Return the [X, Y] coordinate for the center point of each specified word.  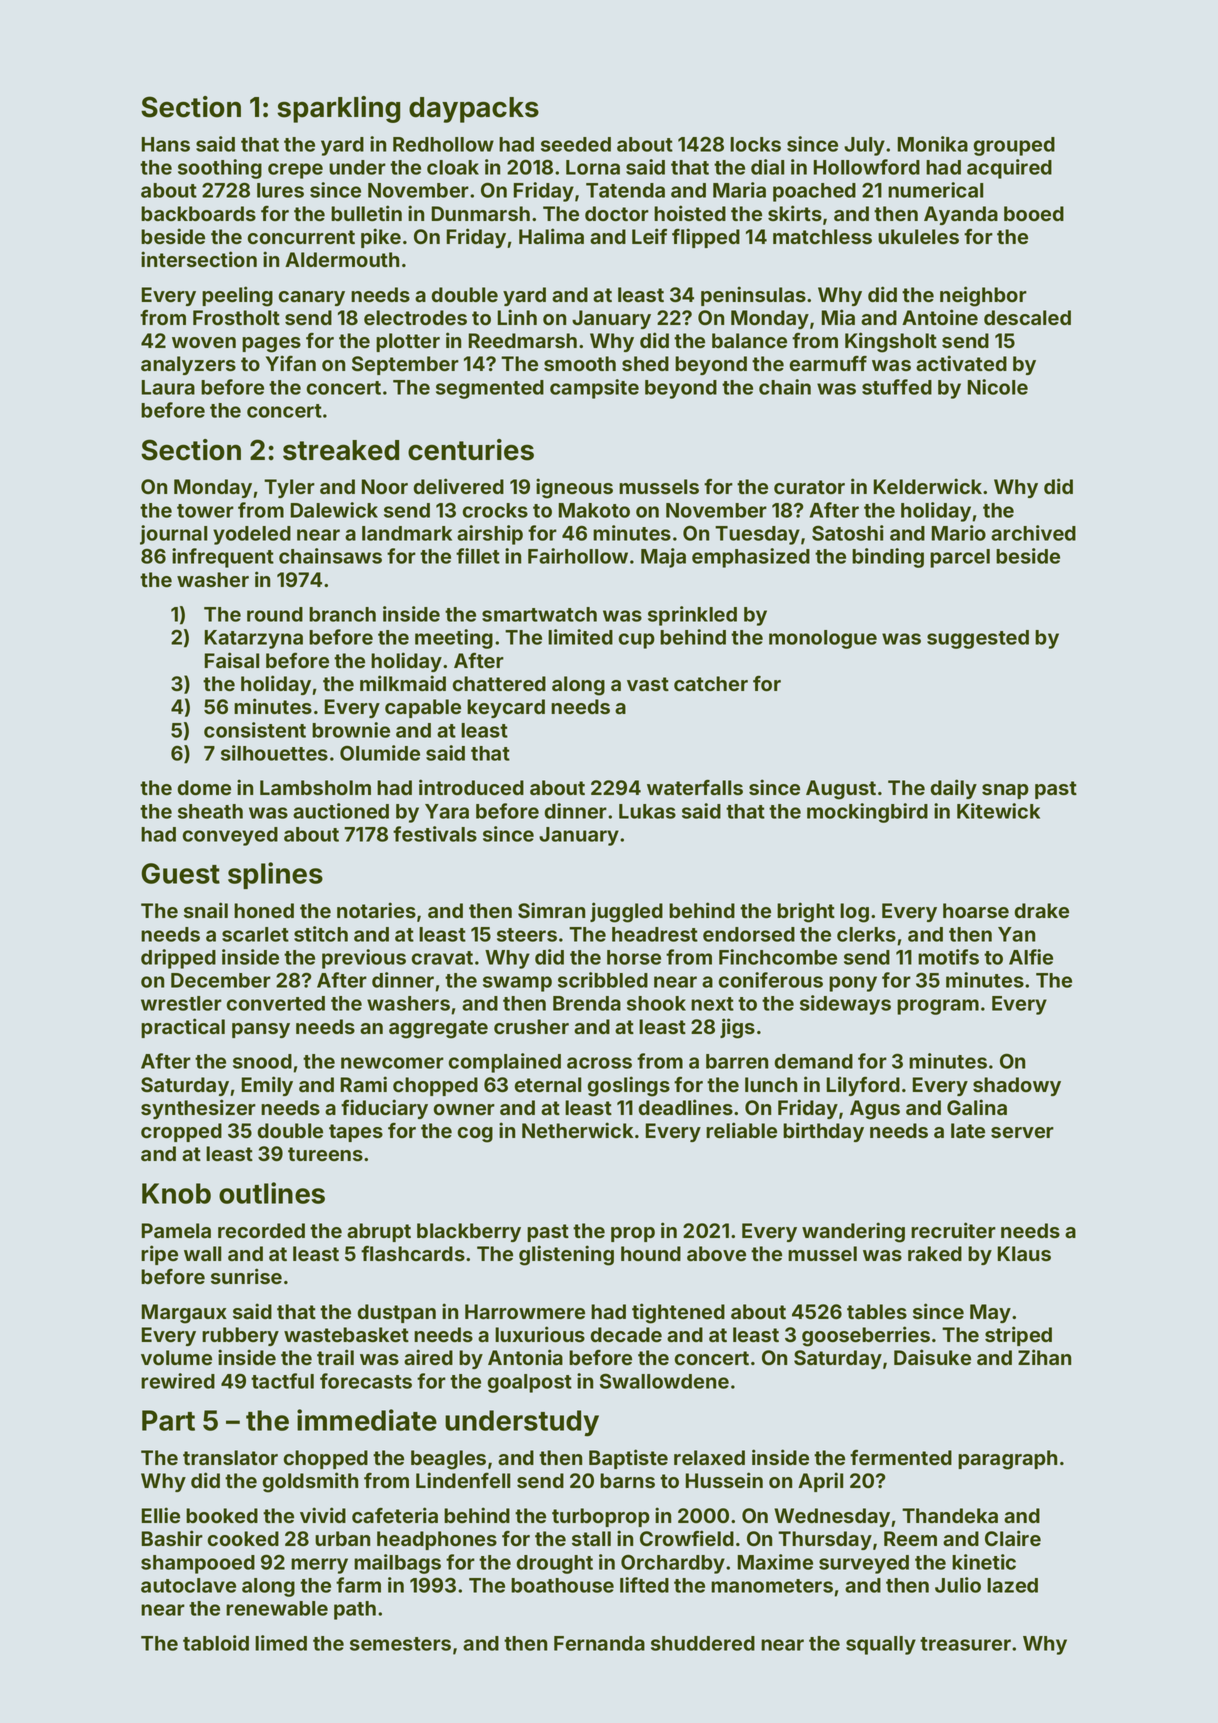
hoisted [690, 213]
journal [173, 535]
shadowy [1017, 1086]
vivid [323, 1515]
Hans [166, 144]
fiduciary [384, 1109]
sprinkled [692, 616]
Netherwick [577, 1130]
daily [954, 789]
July [864, 146]
